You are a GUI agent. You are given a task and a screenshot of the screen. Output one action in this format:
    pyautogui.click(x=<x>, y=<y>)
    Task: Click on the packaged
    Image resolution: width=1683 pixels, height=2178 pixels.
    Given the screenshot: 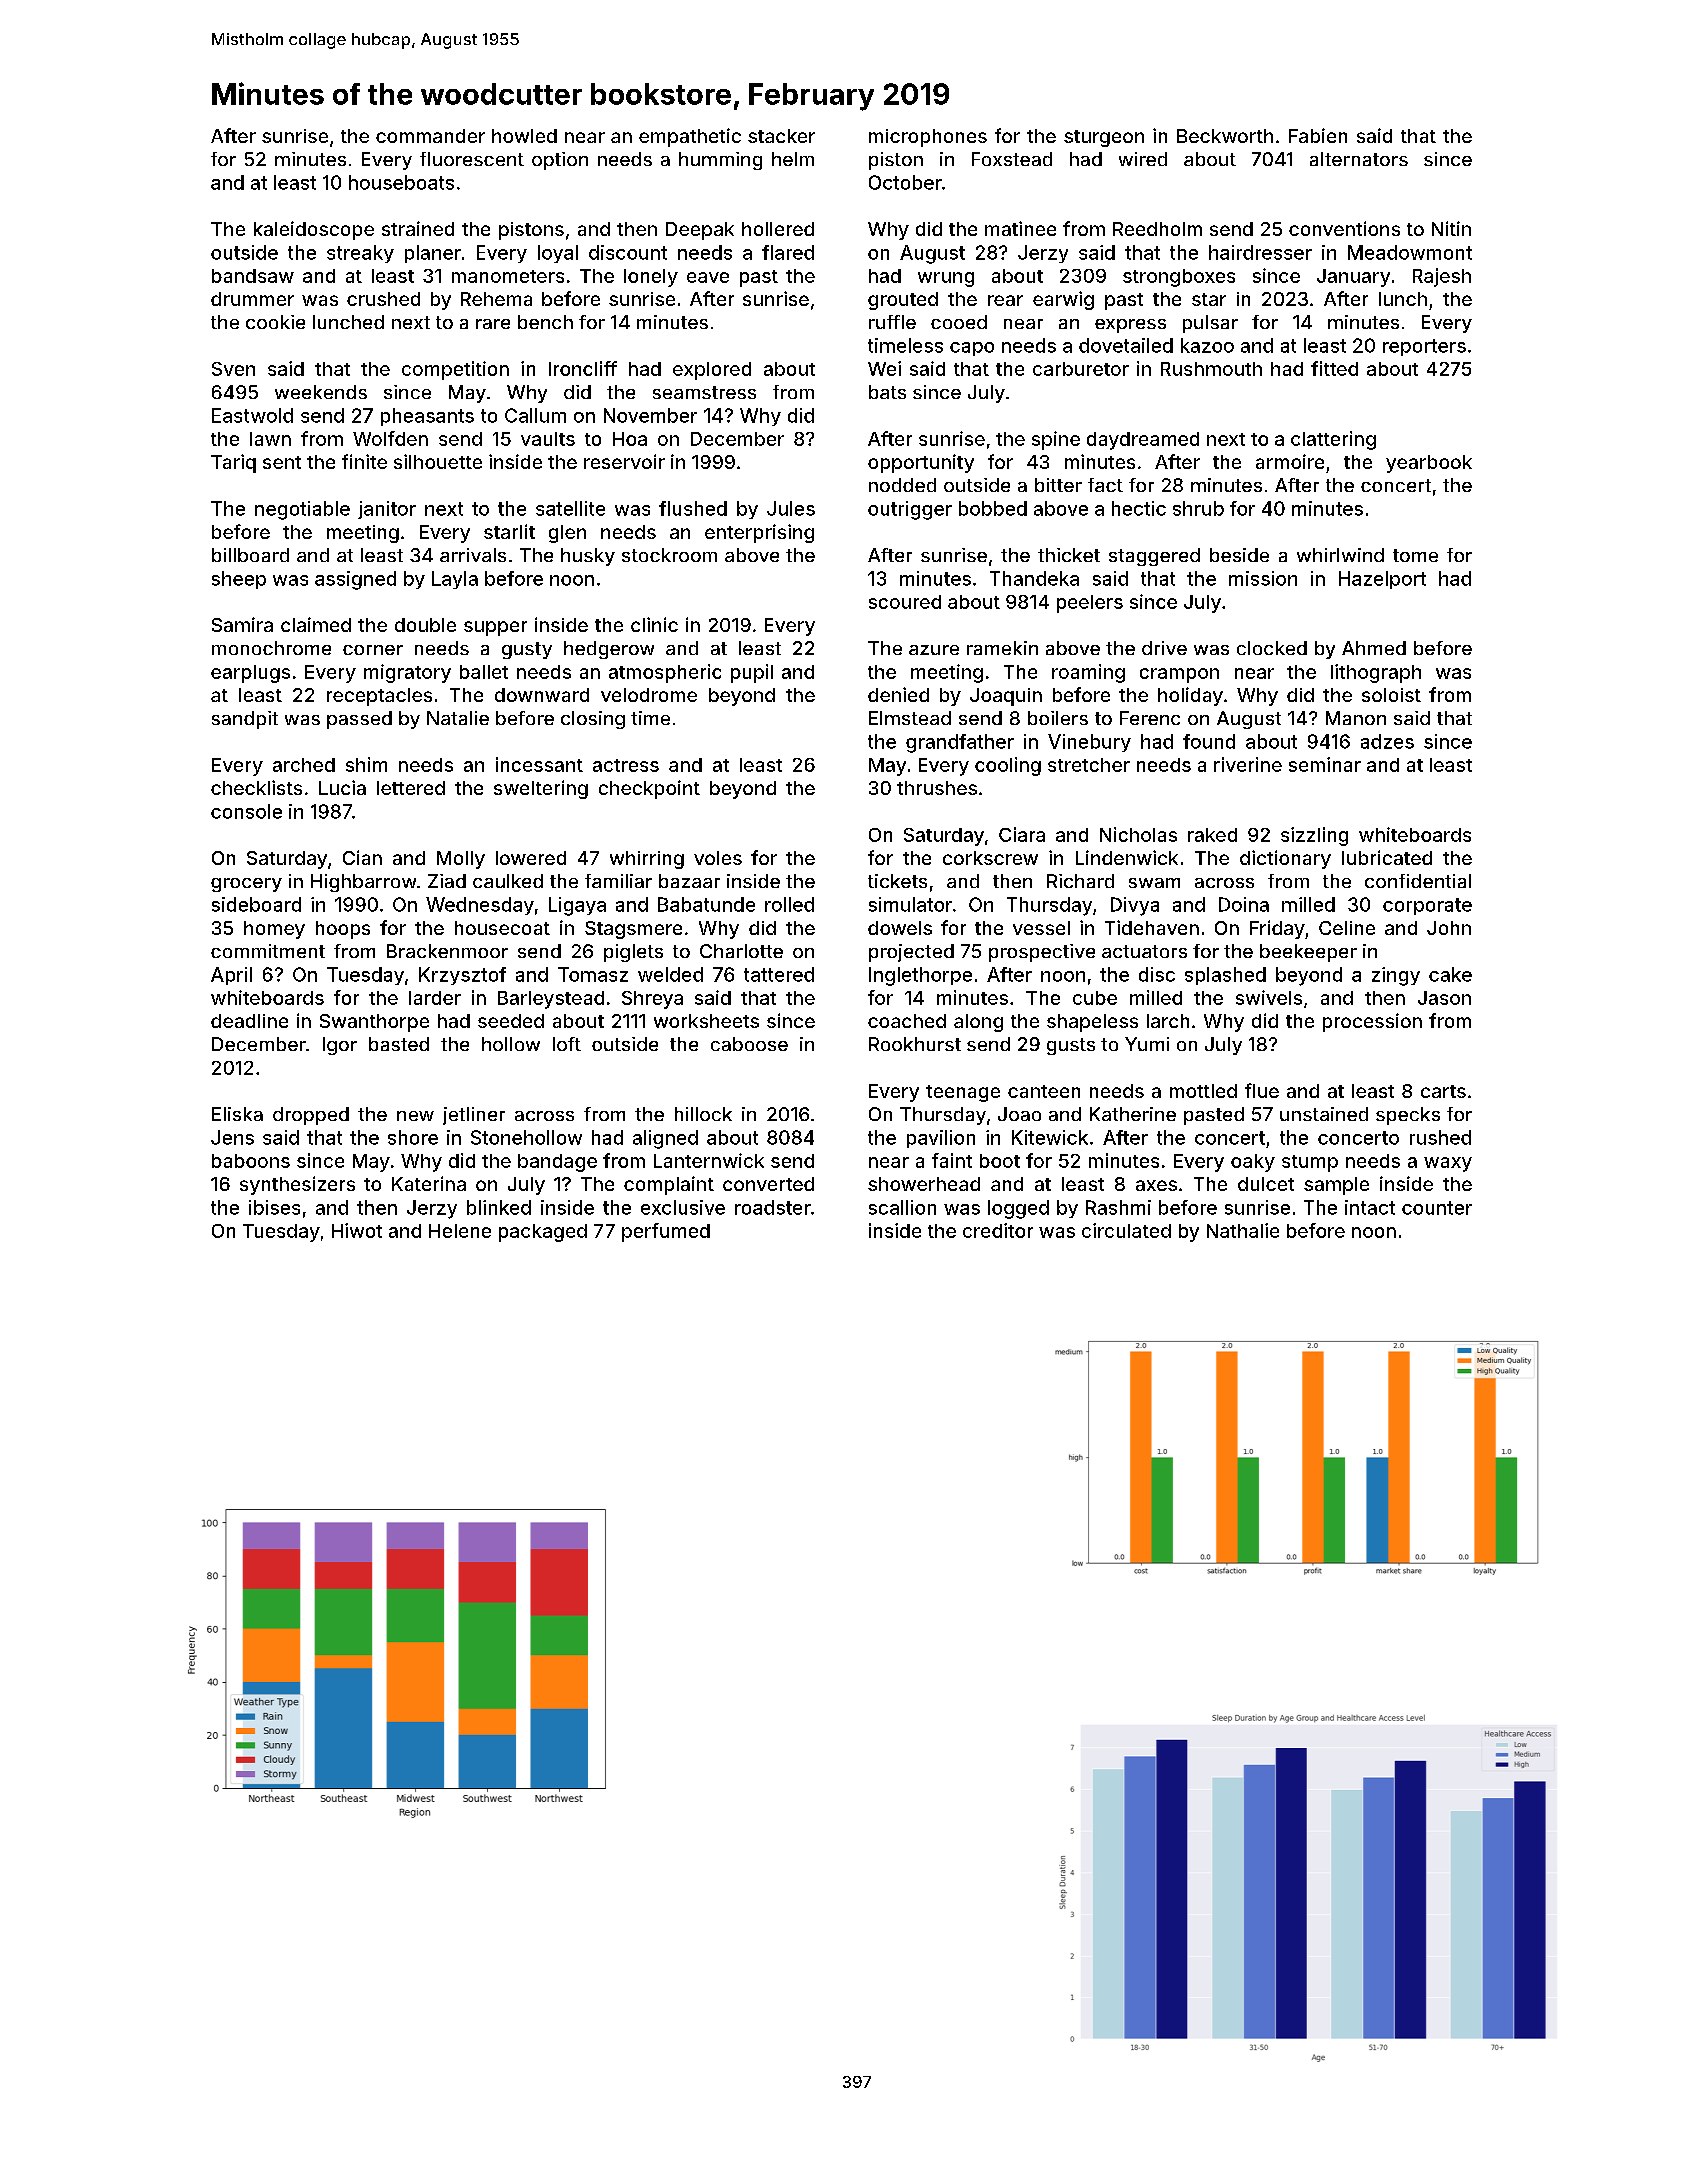 What is the action you would take?
    pyautogui.click(x=543, y=1233)
